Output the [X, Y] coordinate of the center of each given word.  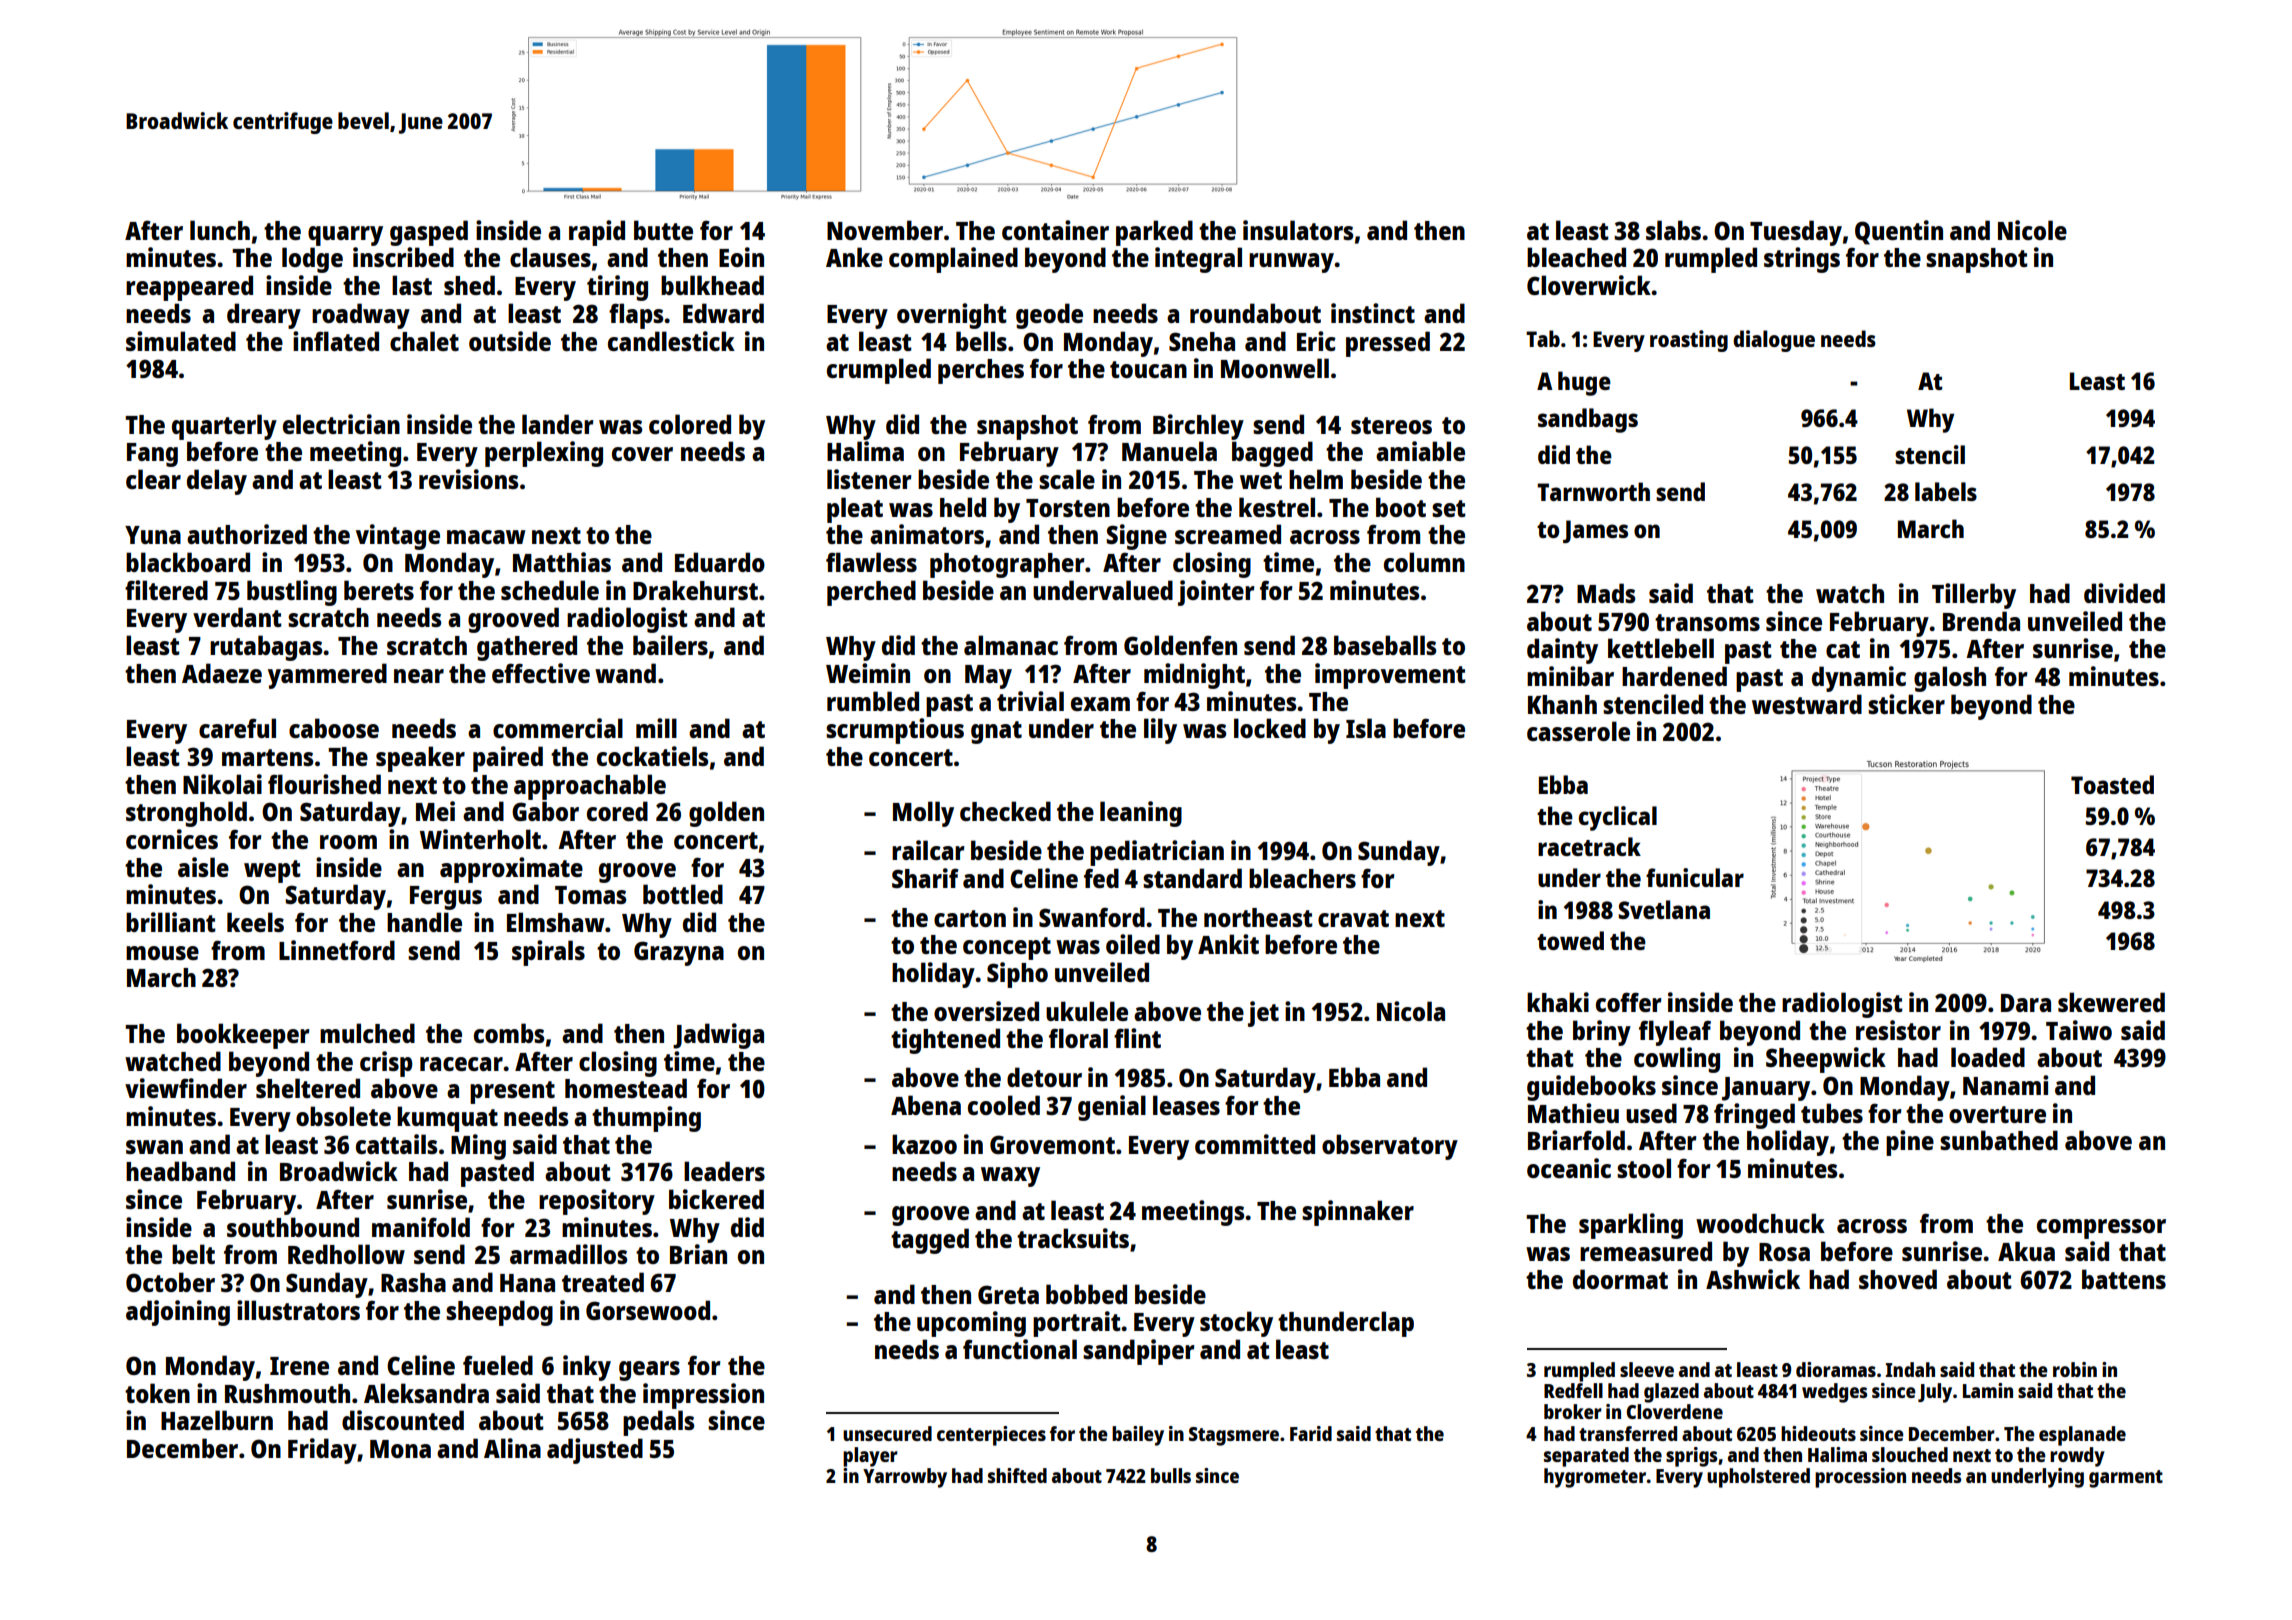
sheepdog [499, 1313]
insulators [1298, 230]
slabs [1673, 230]
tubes [1832, 1113]
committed [1255, 1144]
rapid [597, 233]
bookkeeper [243, 1036]
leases [1186, 1105]
